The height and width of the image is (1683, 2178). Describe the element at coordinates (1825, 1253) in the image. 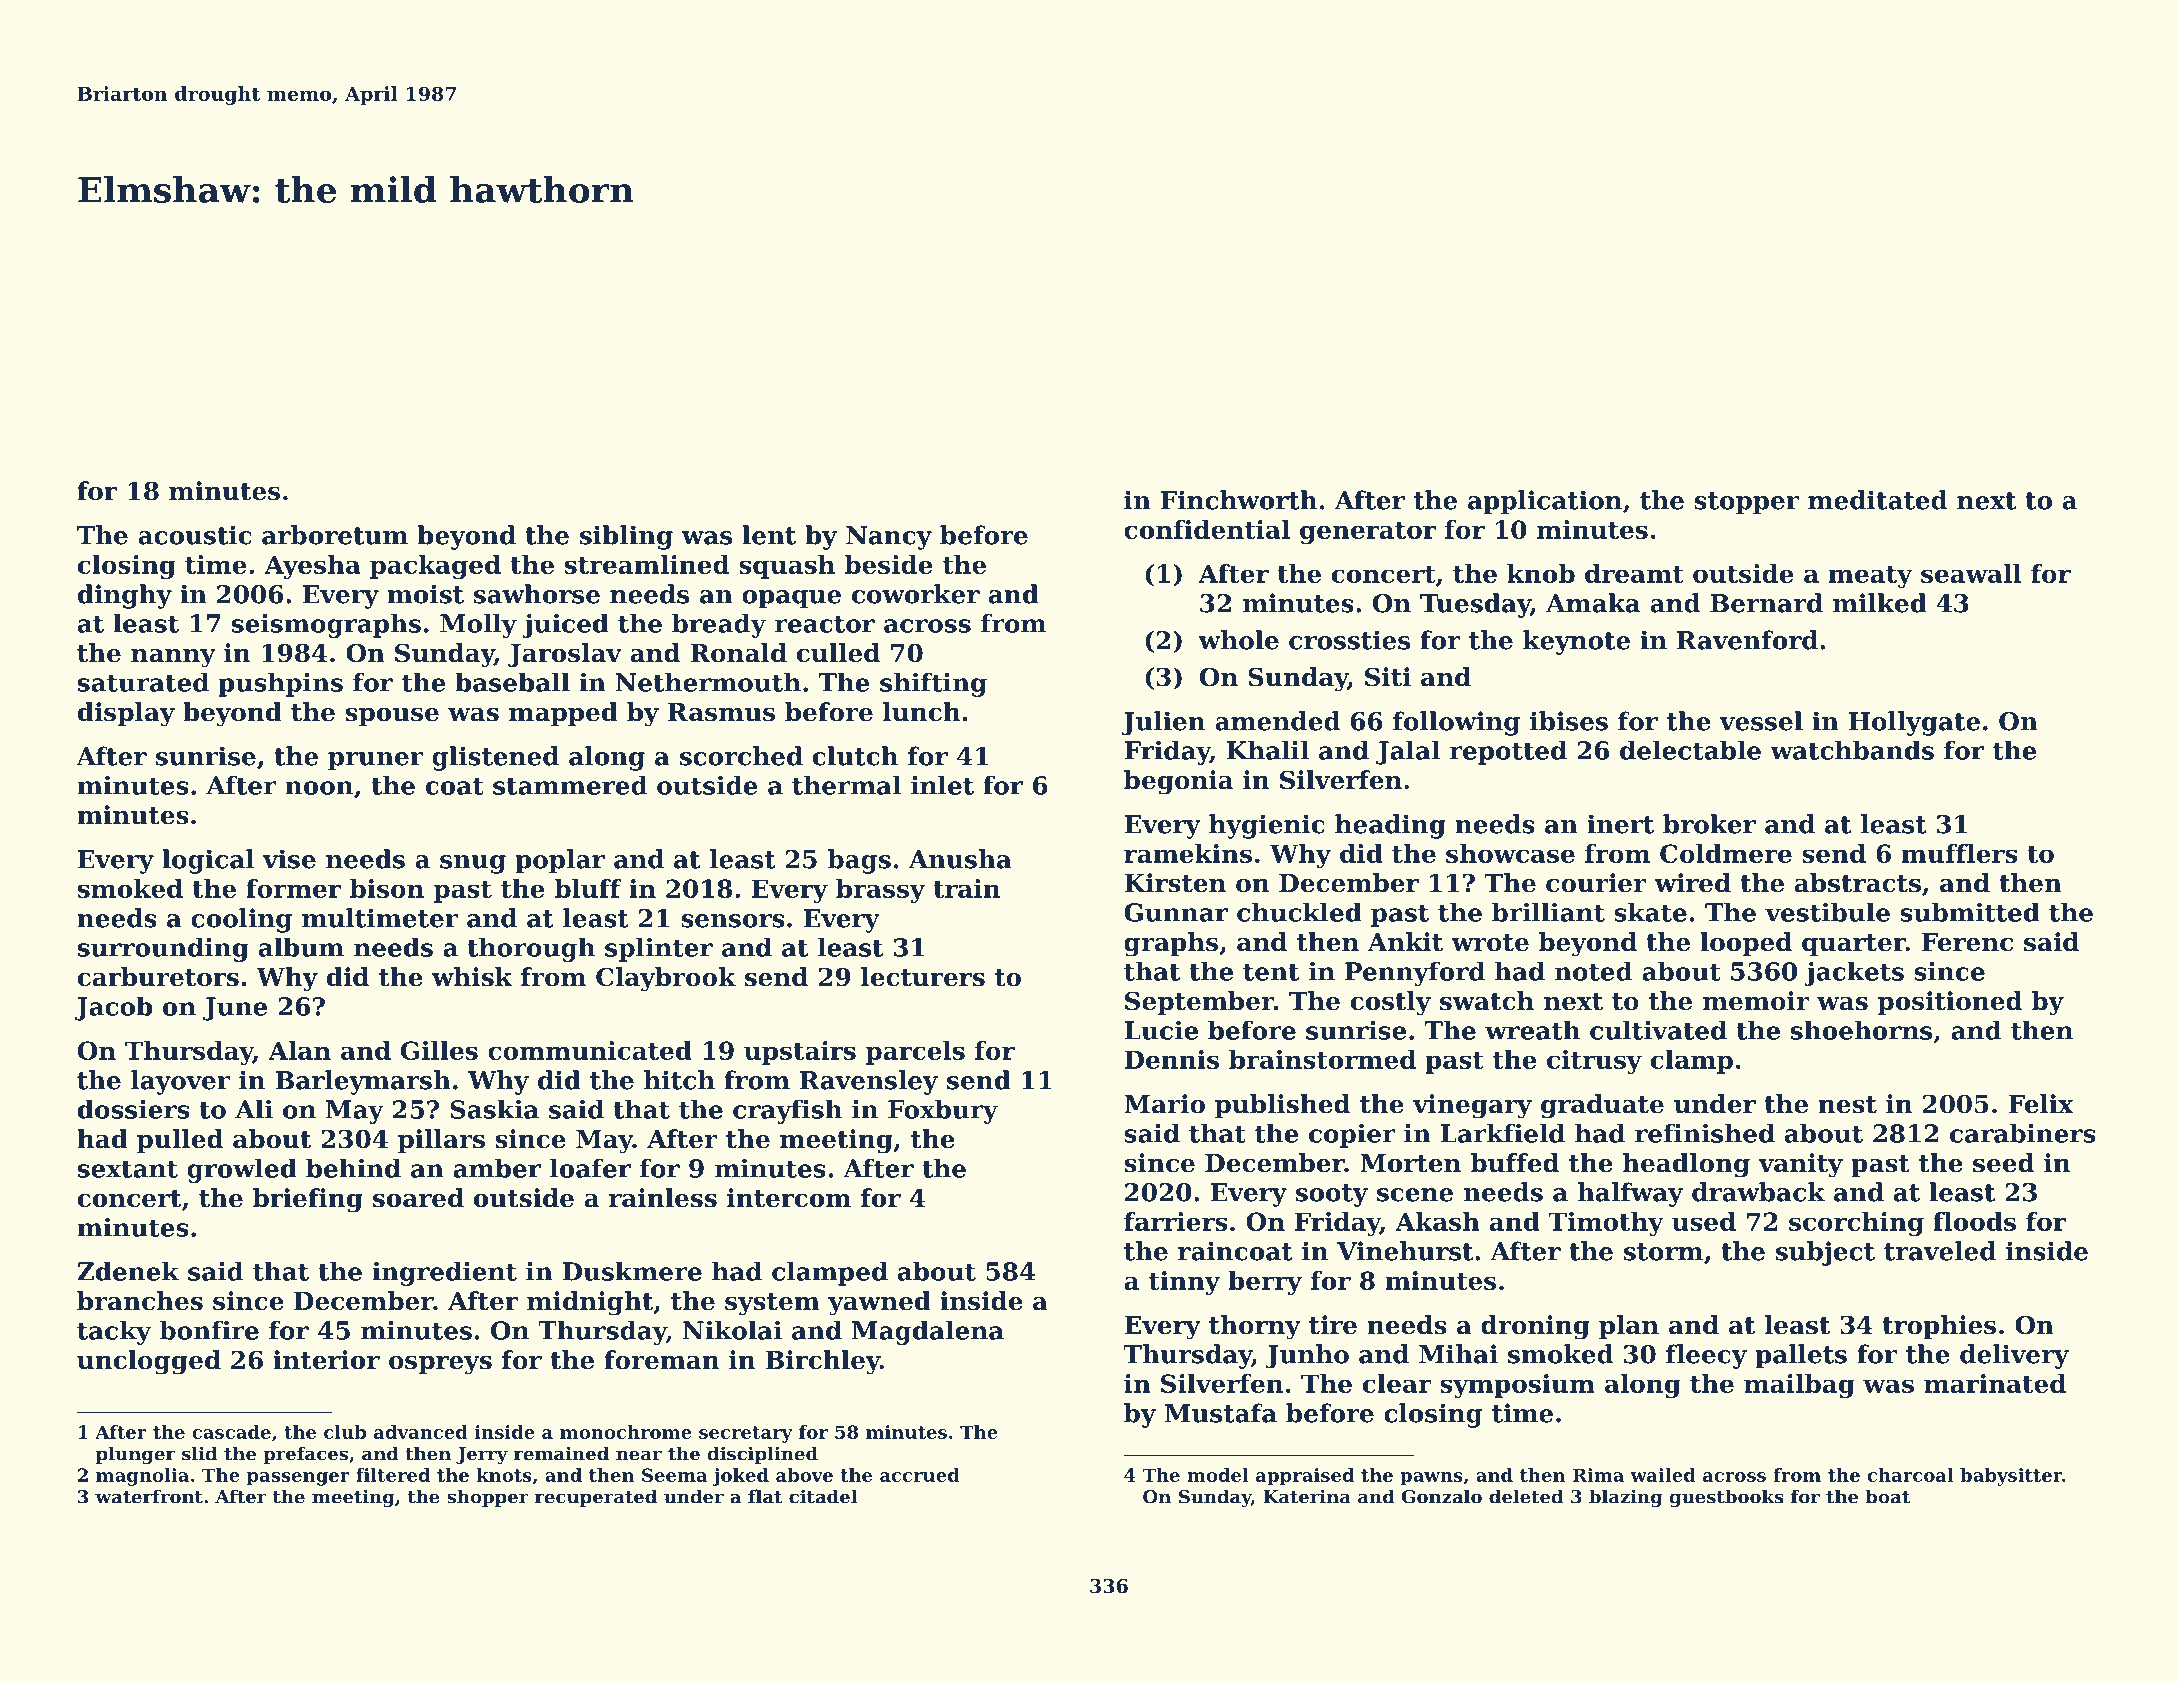

I see `subject` at that location.
